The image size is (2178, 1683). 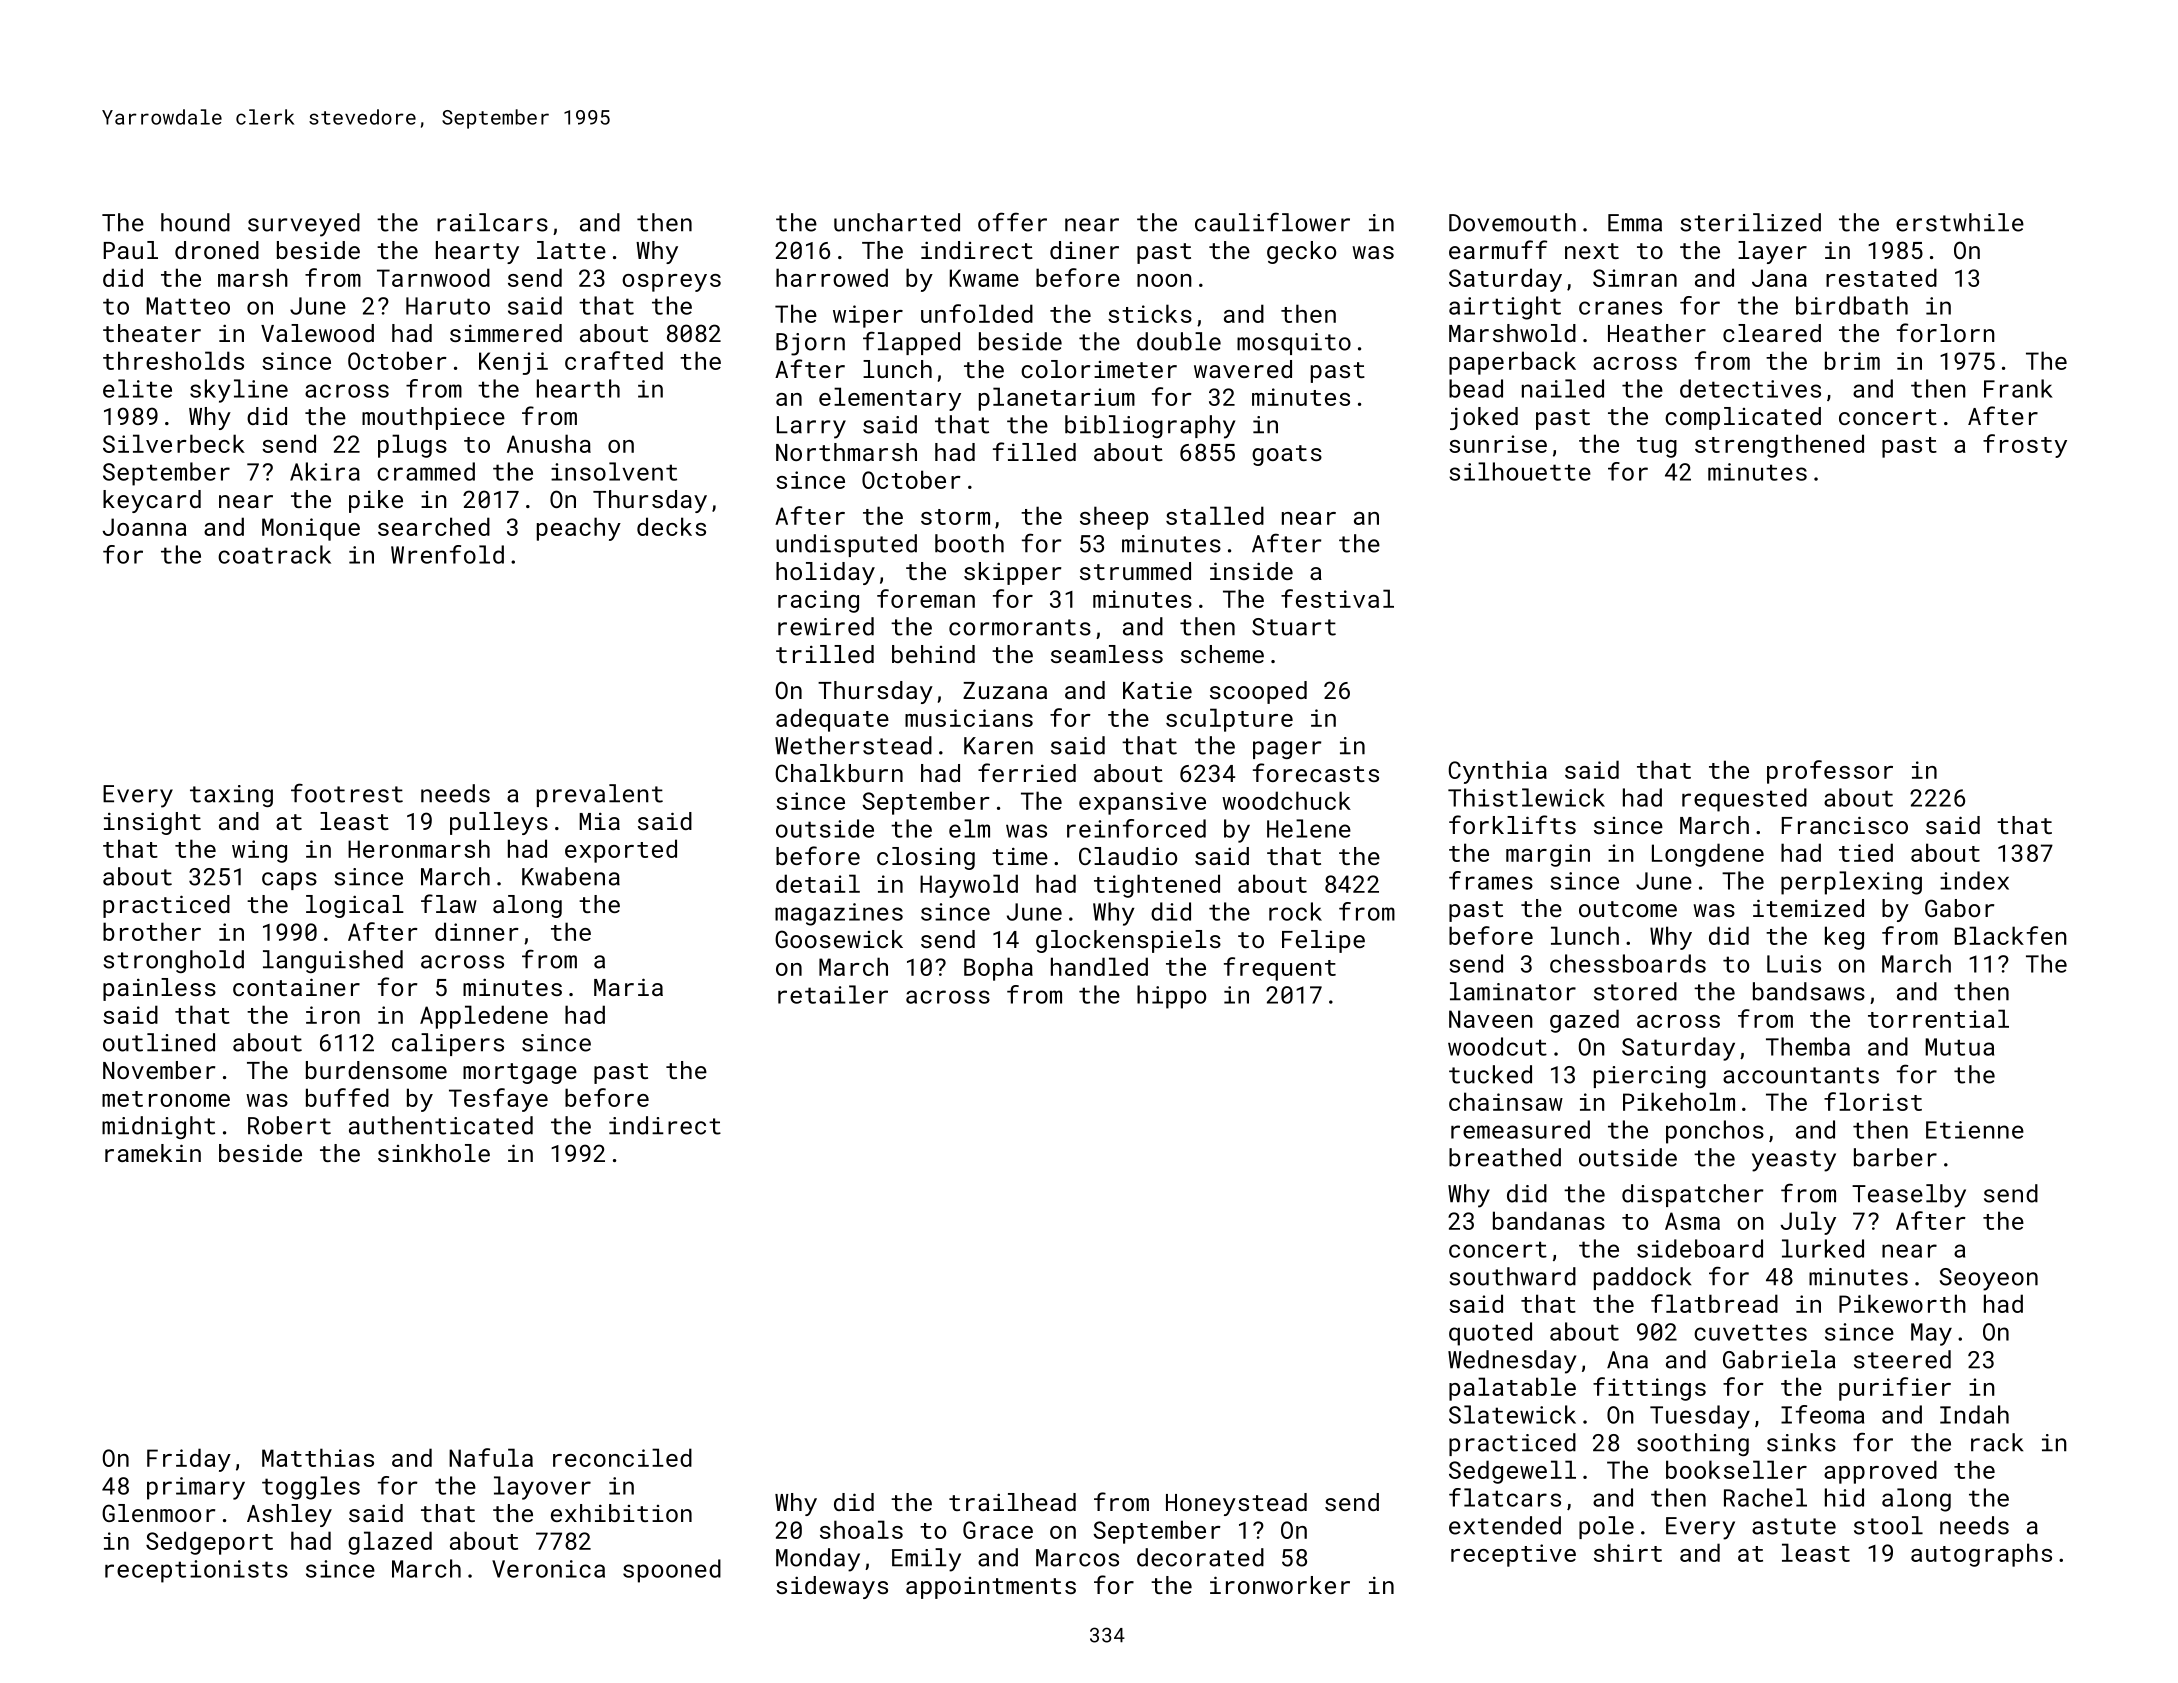 I want to click on railcars, so click(x=492, y=222).
